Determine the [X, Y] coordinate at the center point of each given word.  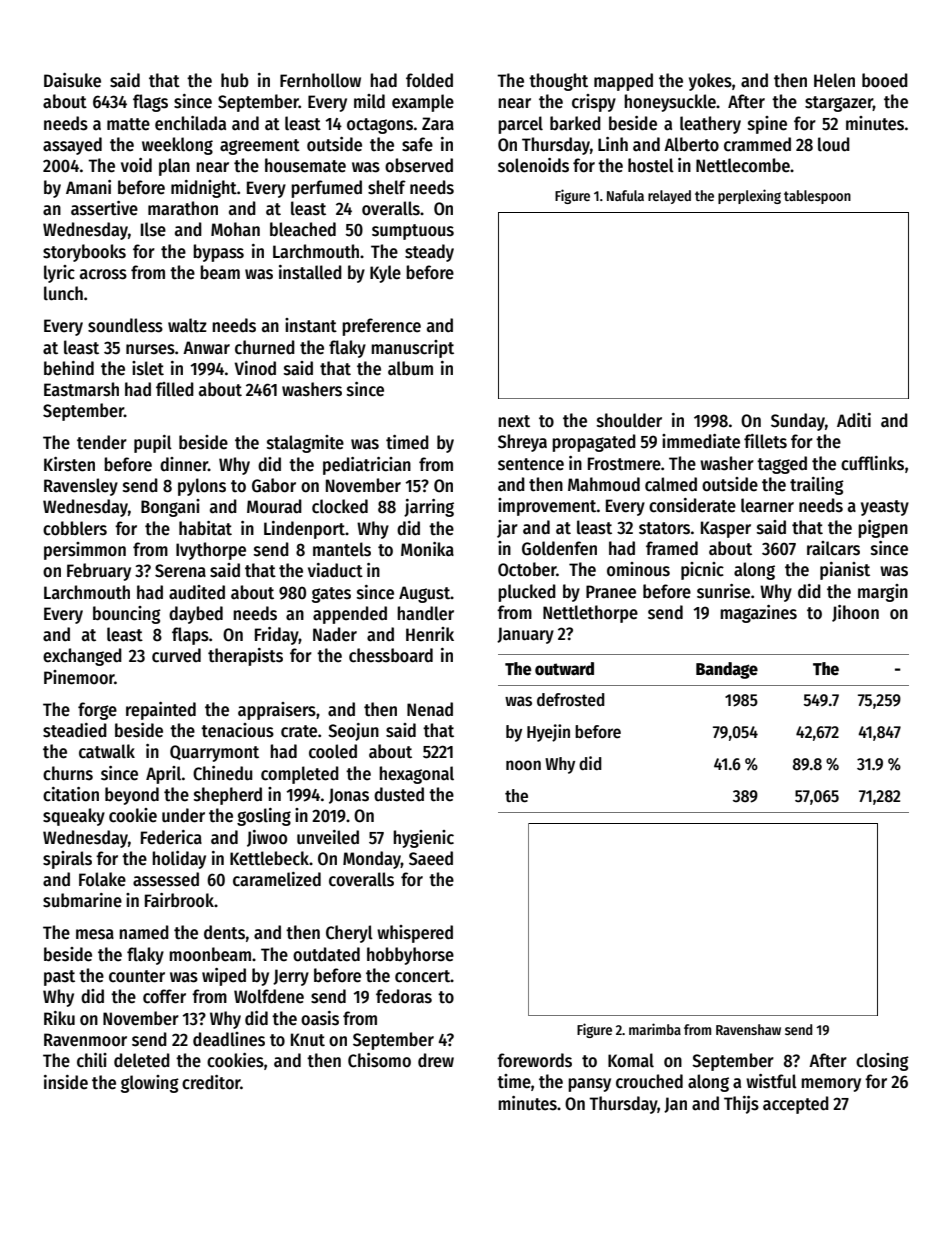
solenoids [533, 165]
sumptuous [413, 232]
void [136, 165]
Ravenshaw [748, 1029]
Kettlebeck [269, 858]
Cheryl [349, 934]
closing [882, 1062]
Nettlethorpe [590, 614]
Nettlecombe [743, 165]
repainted [161, 711]
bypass [218, 253]
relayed [669, 197]
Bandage [727, 670]
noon [523, 765]
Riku [59, 1018]
